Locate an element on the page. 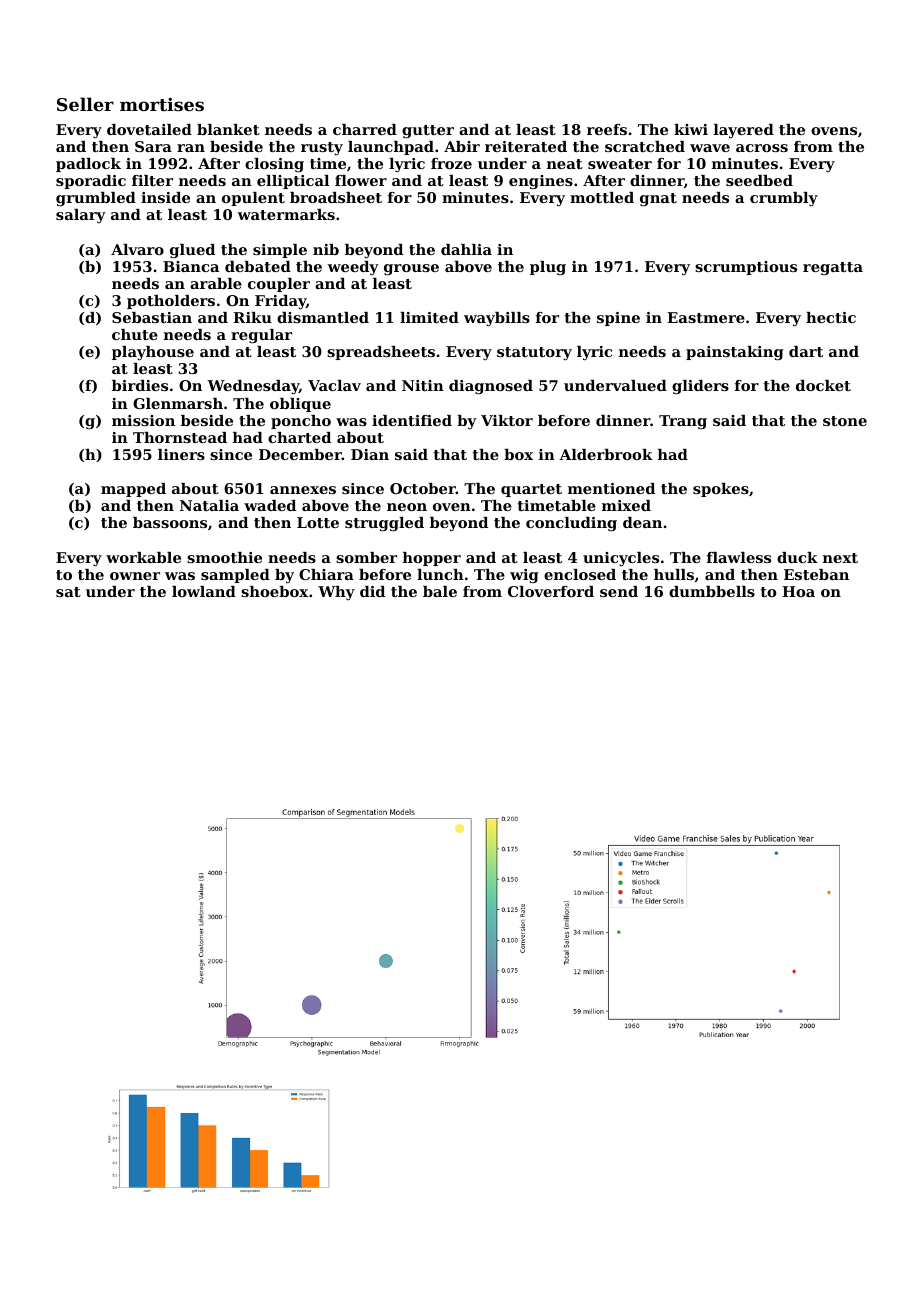 The width and height of the image is (924, 1308). lowland is located at coordinates (204, 591).
